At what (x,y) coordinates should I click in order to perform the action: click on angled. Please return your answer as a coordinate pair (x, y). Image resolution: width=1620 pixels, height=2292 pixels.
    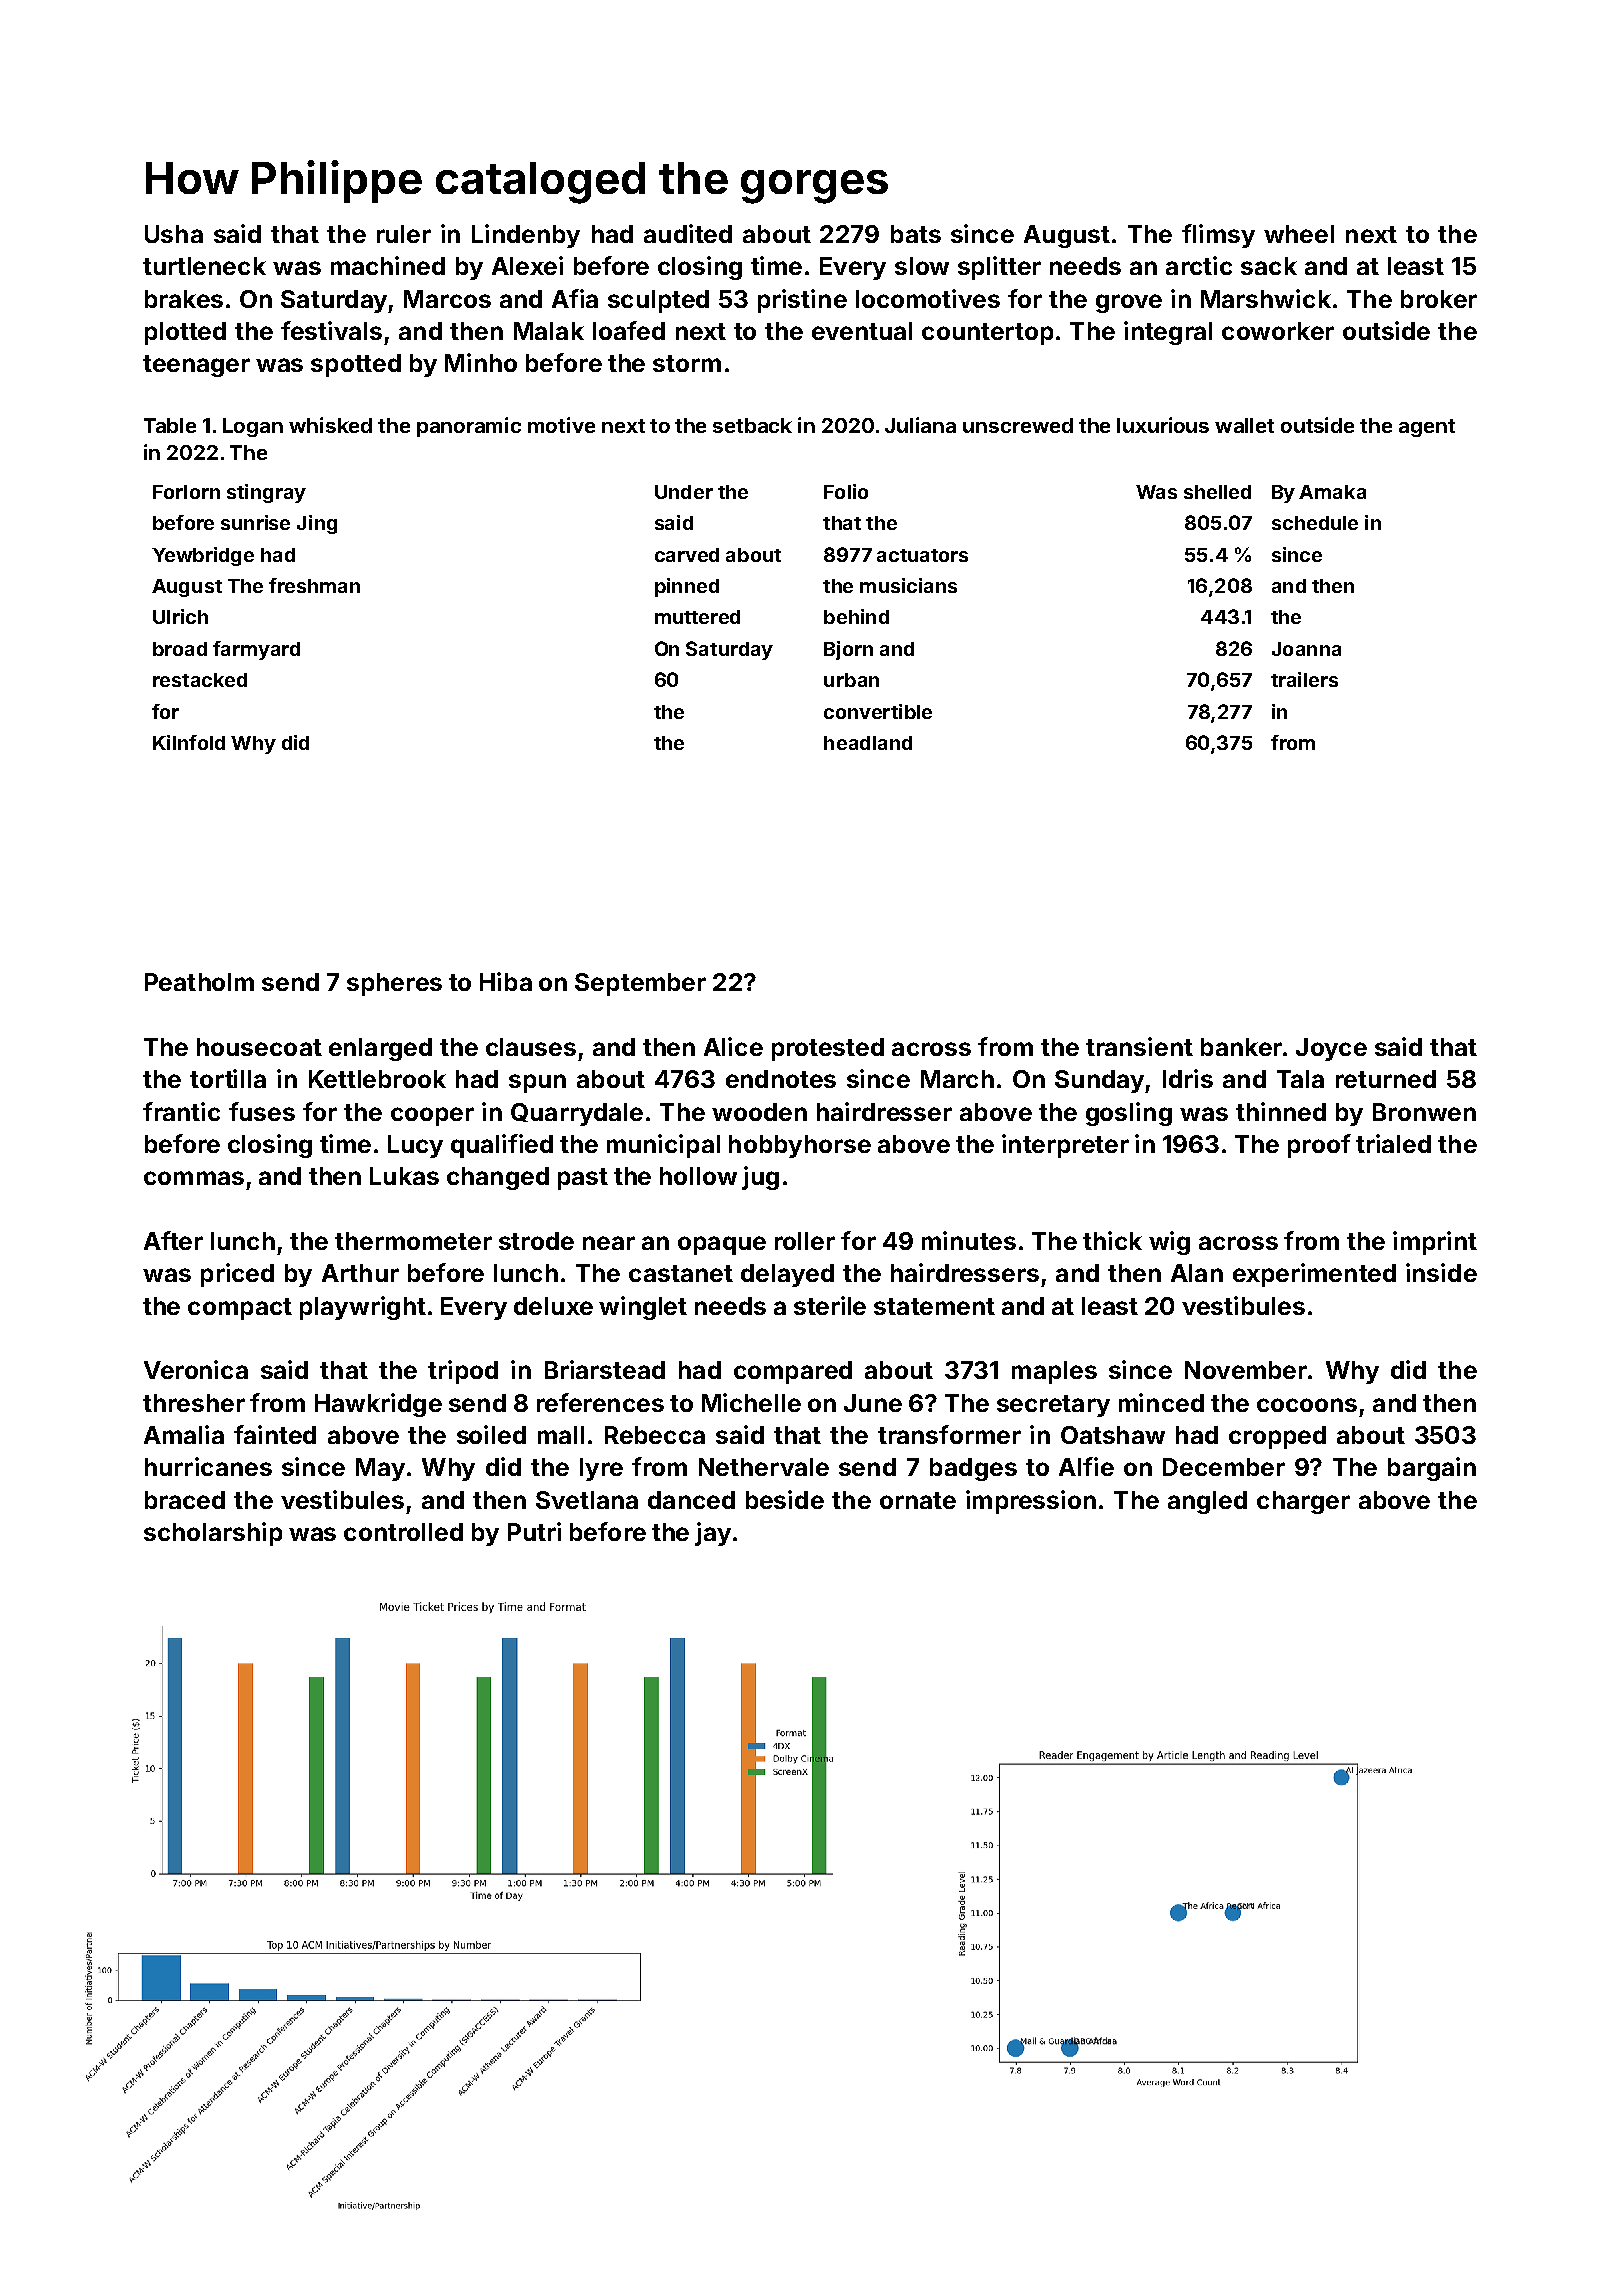
    Looking at the image, I should click on (1207, 1502).
